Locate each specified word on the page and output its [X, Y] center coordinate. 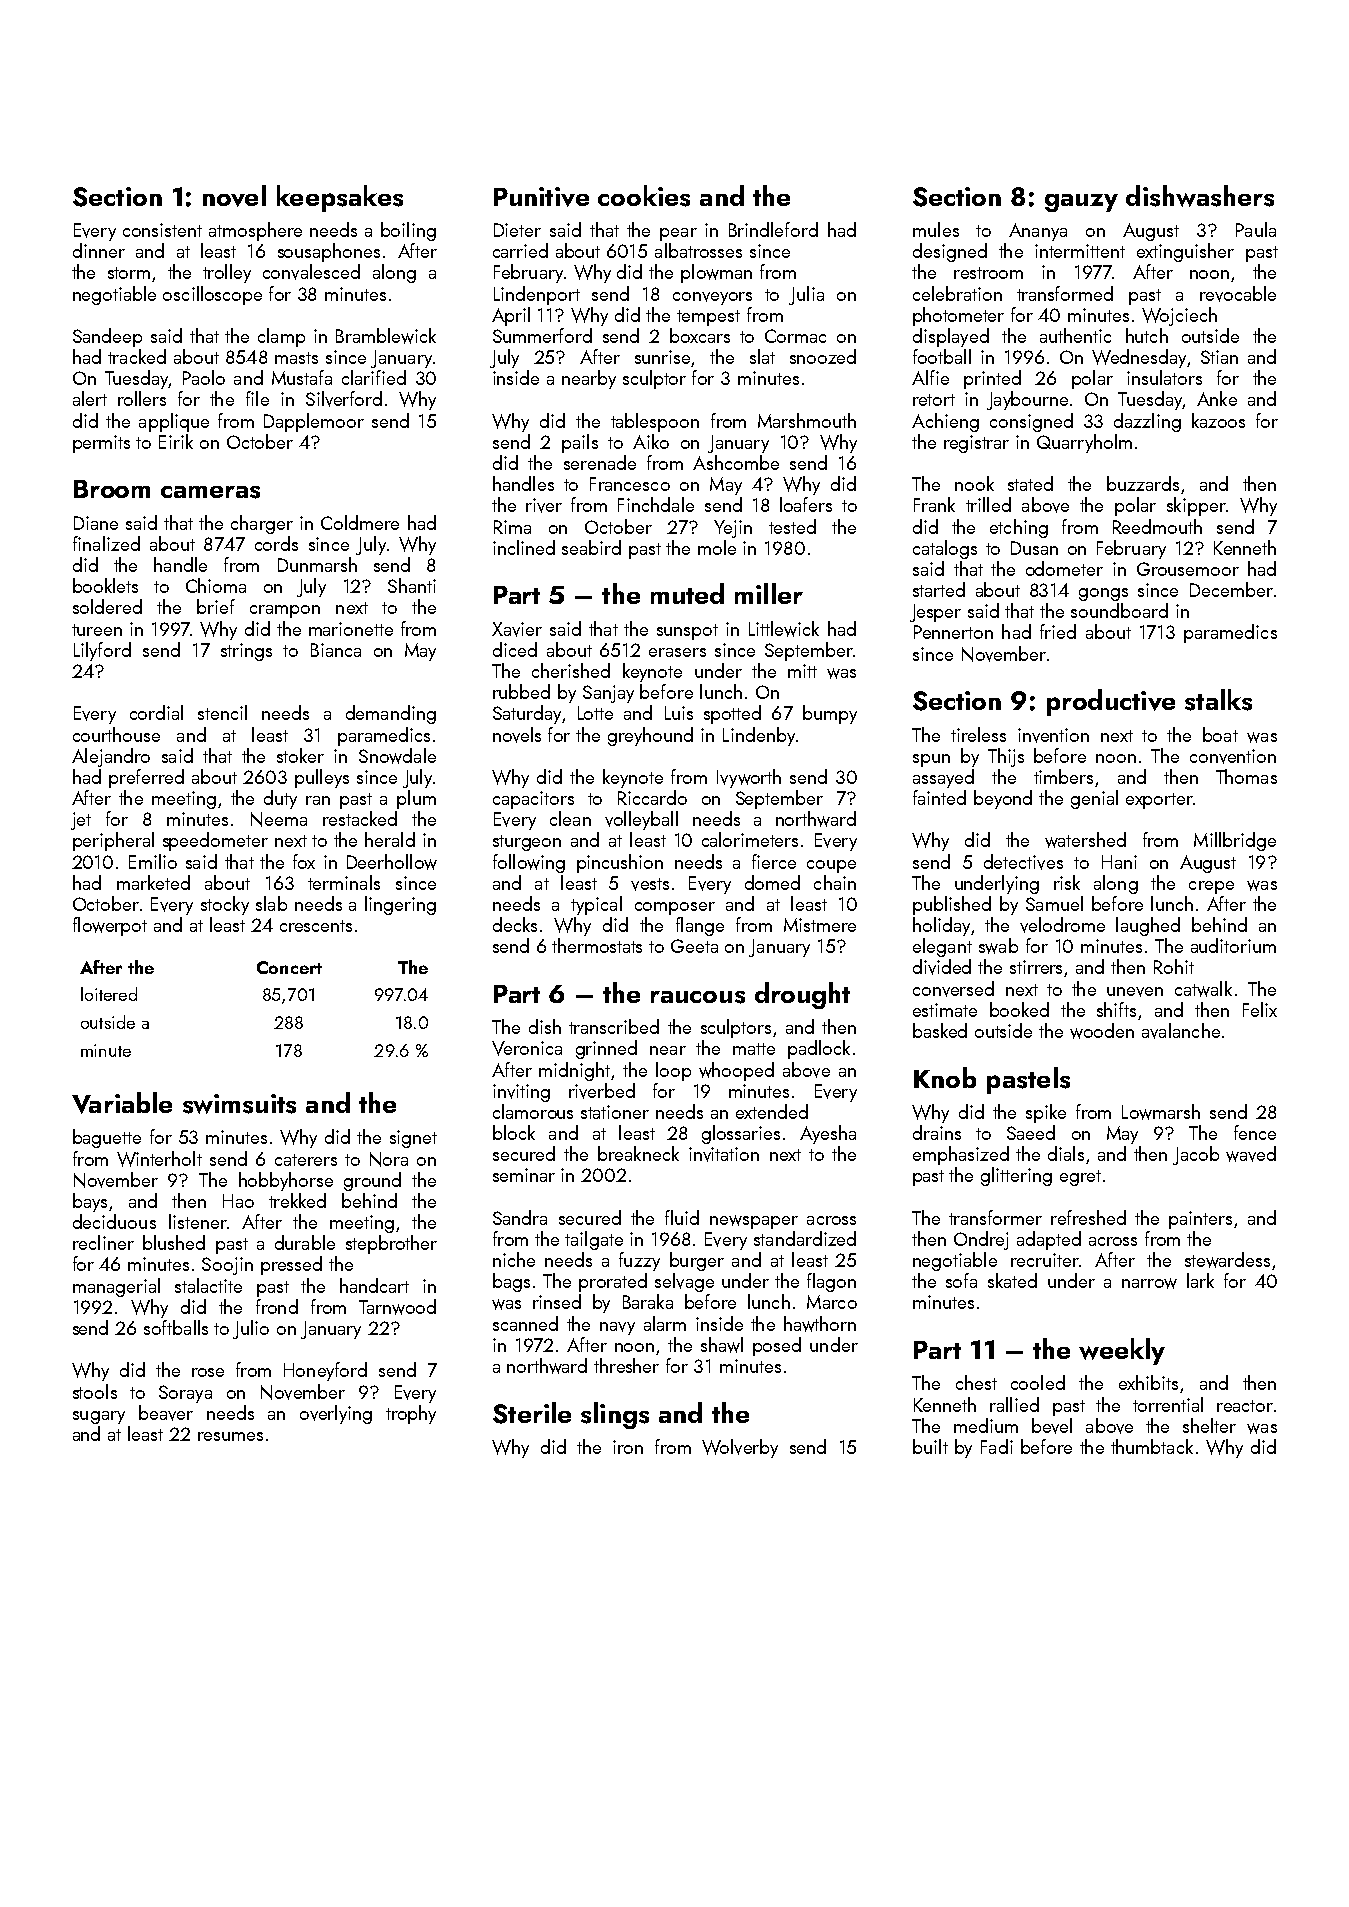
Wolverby [740, 1448]
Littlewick [784, 629]
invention [1053, 735]
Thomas [1246, 776]
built [930, 1446]
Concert [289, 967]
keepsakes [340, 198]
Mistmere [820, 925]
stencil [222, 712]
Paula [1256, 229]
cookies [644, 196]
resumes [230, 1436]
